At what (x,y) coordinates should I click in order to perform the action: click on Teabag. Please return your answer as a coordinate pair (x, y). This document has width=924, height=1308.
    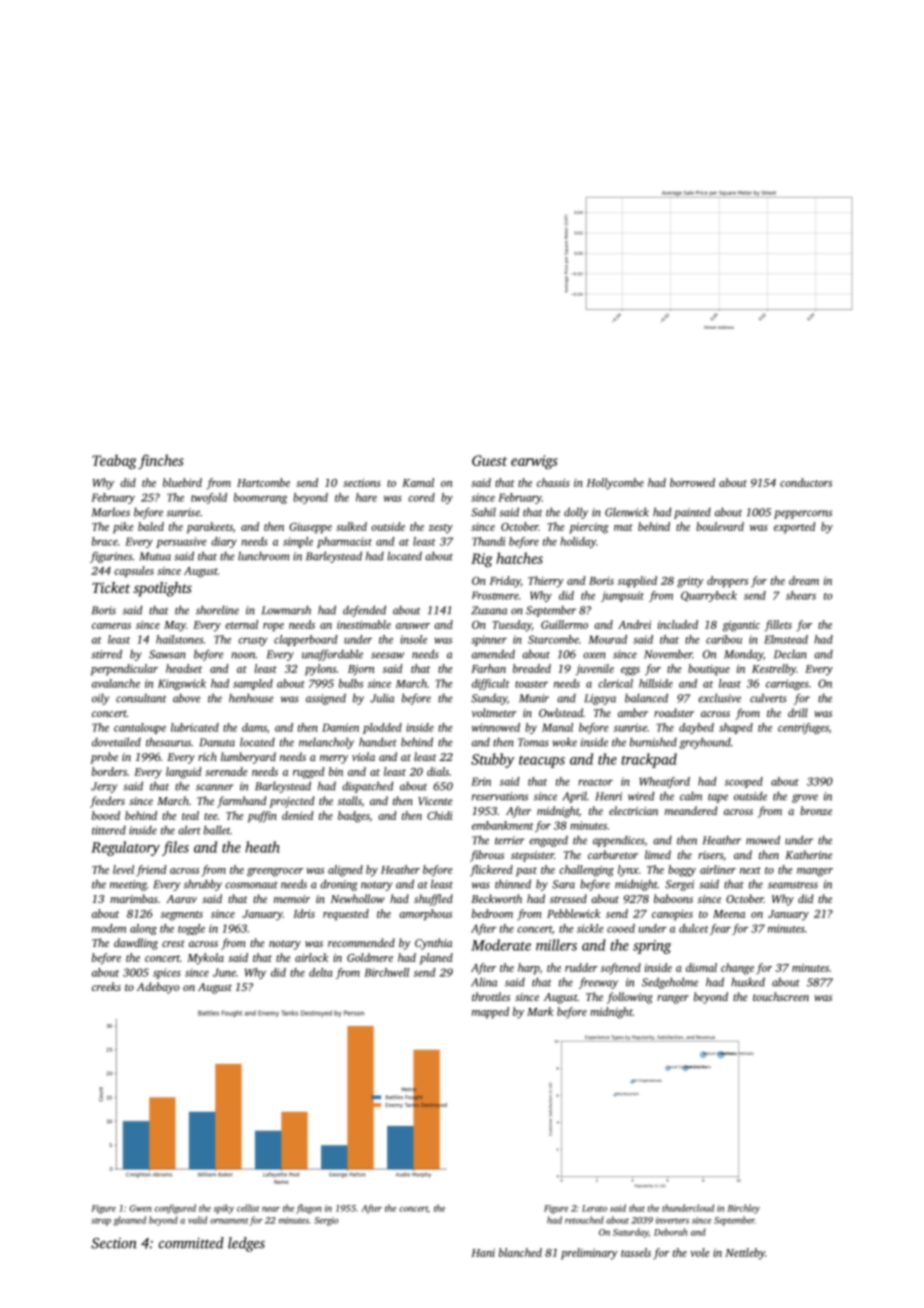
    Looking at the image, I should click on (114, 461).
